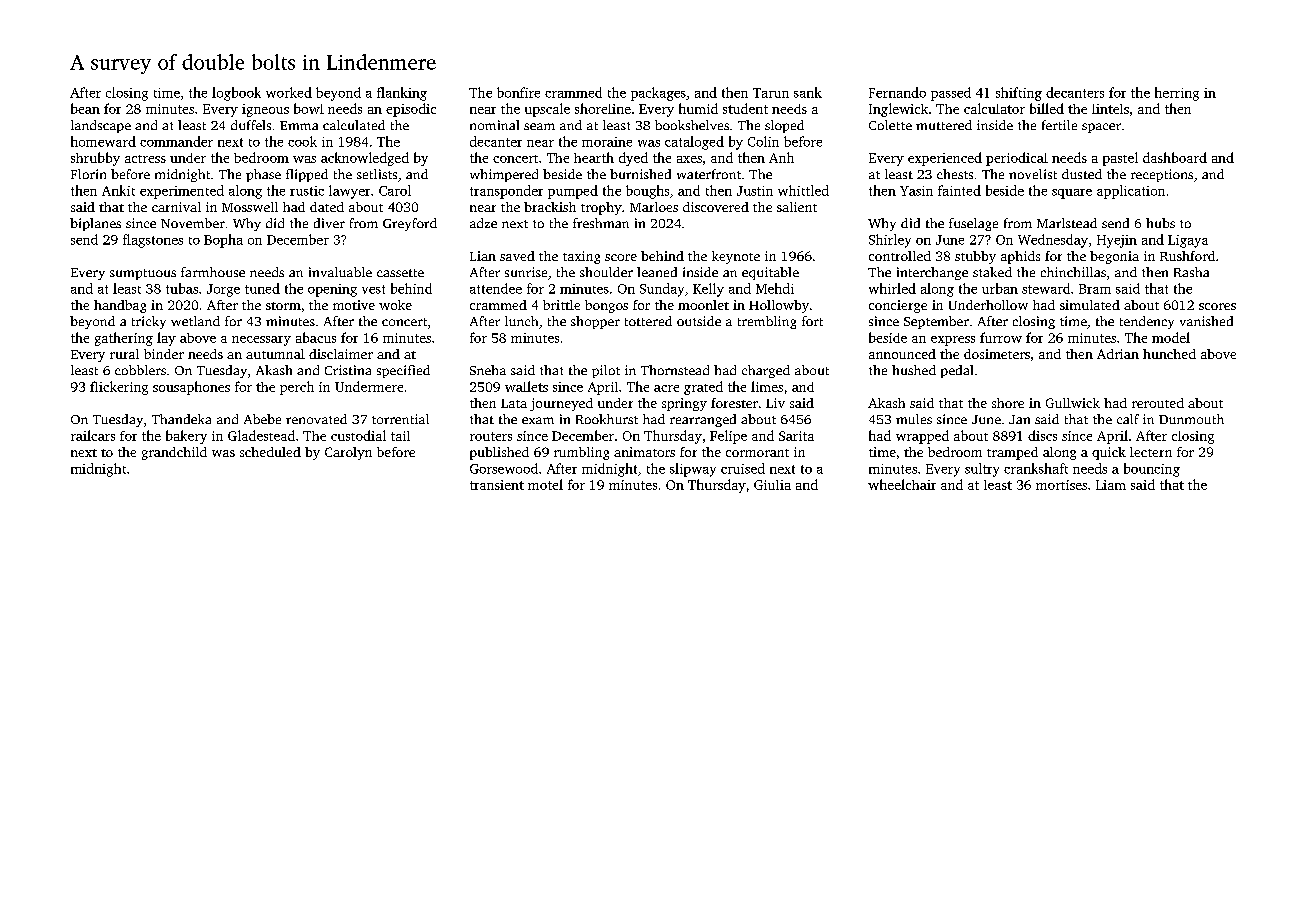  I want to click on flagstones, so click(153, 241).
